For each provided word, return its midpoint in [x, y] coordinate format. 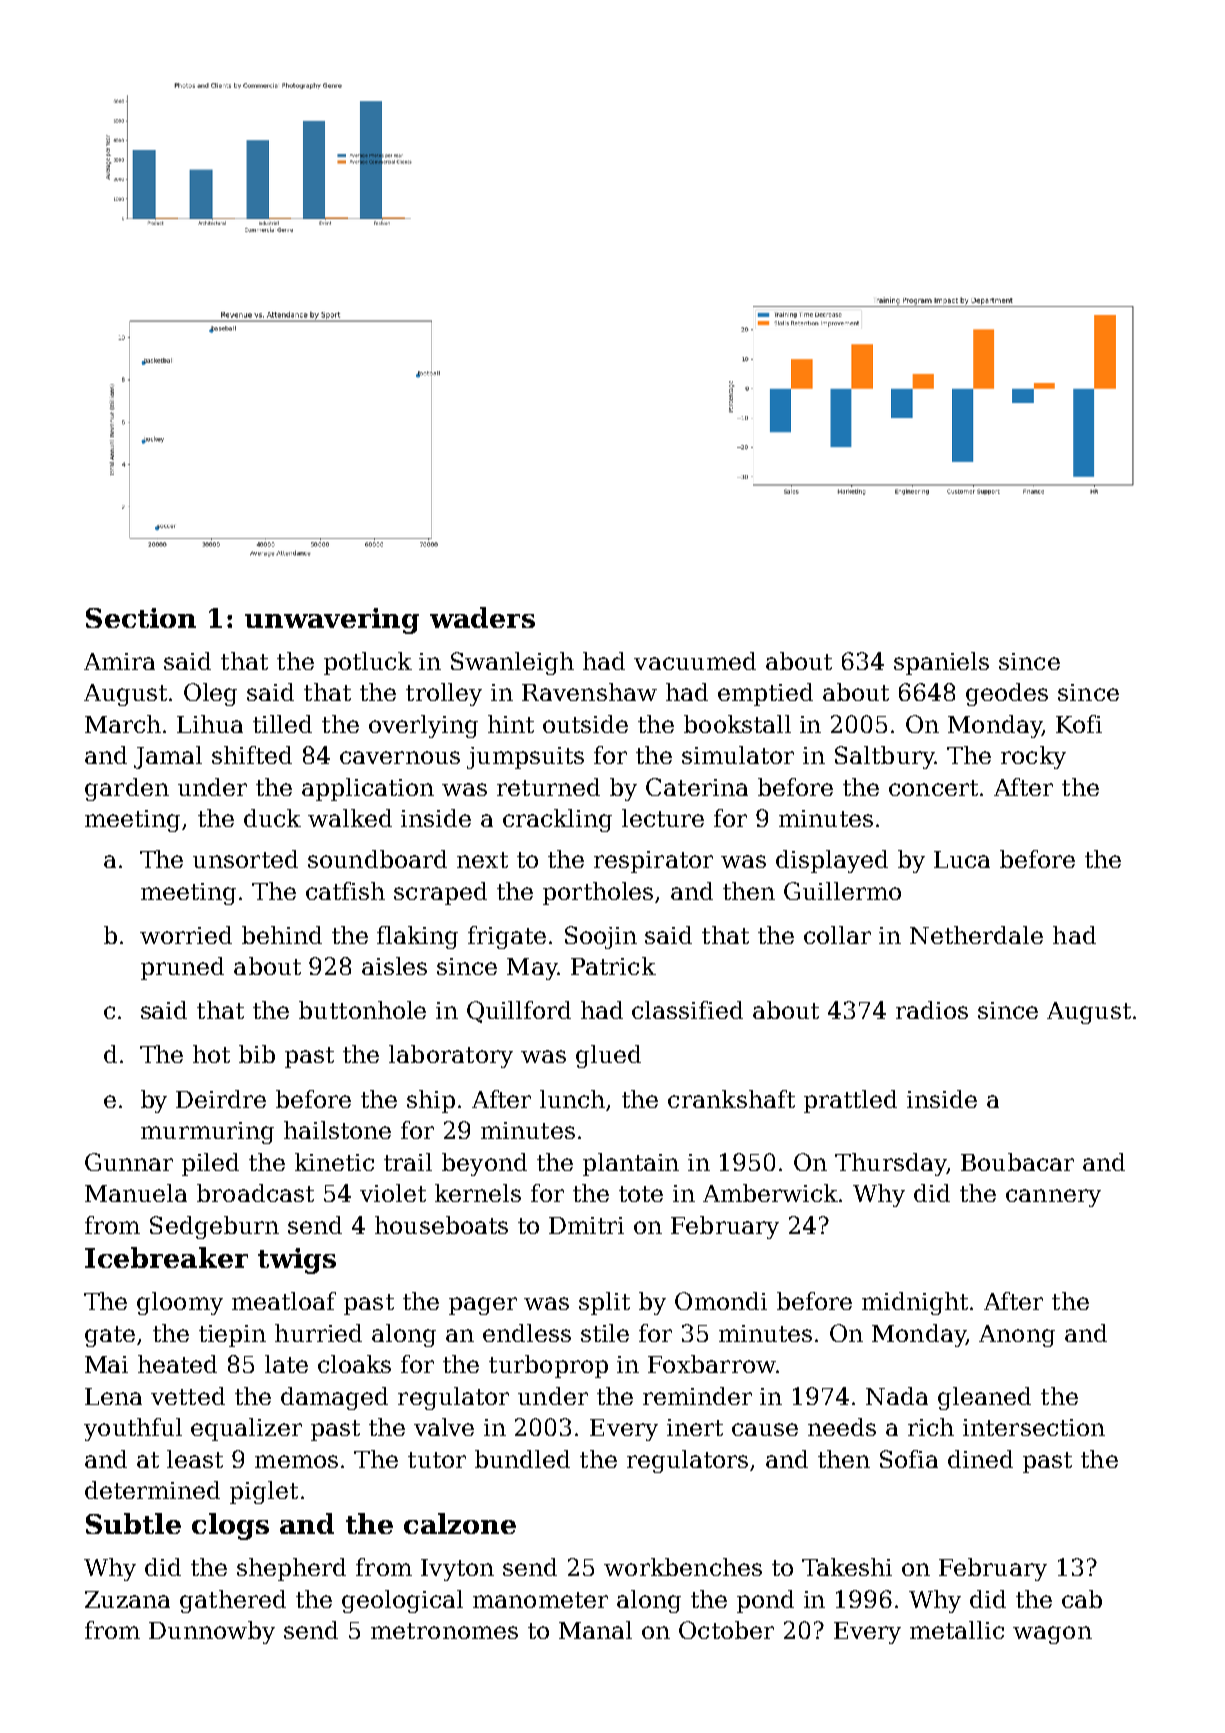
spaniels [941, 663]
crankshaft [731, 1099]
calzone [460, 1523]
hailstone [337, 1130]
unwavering [332, 621]
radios [932, 1010]
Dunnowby [212, 1632]
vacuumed [695, 661]
